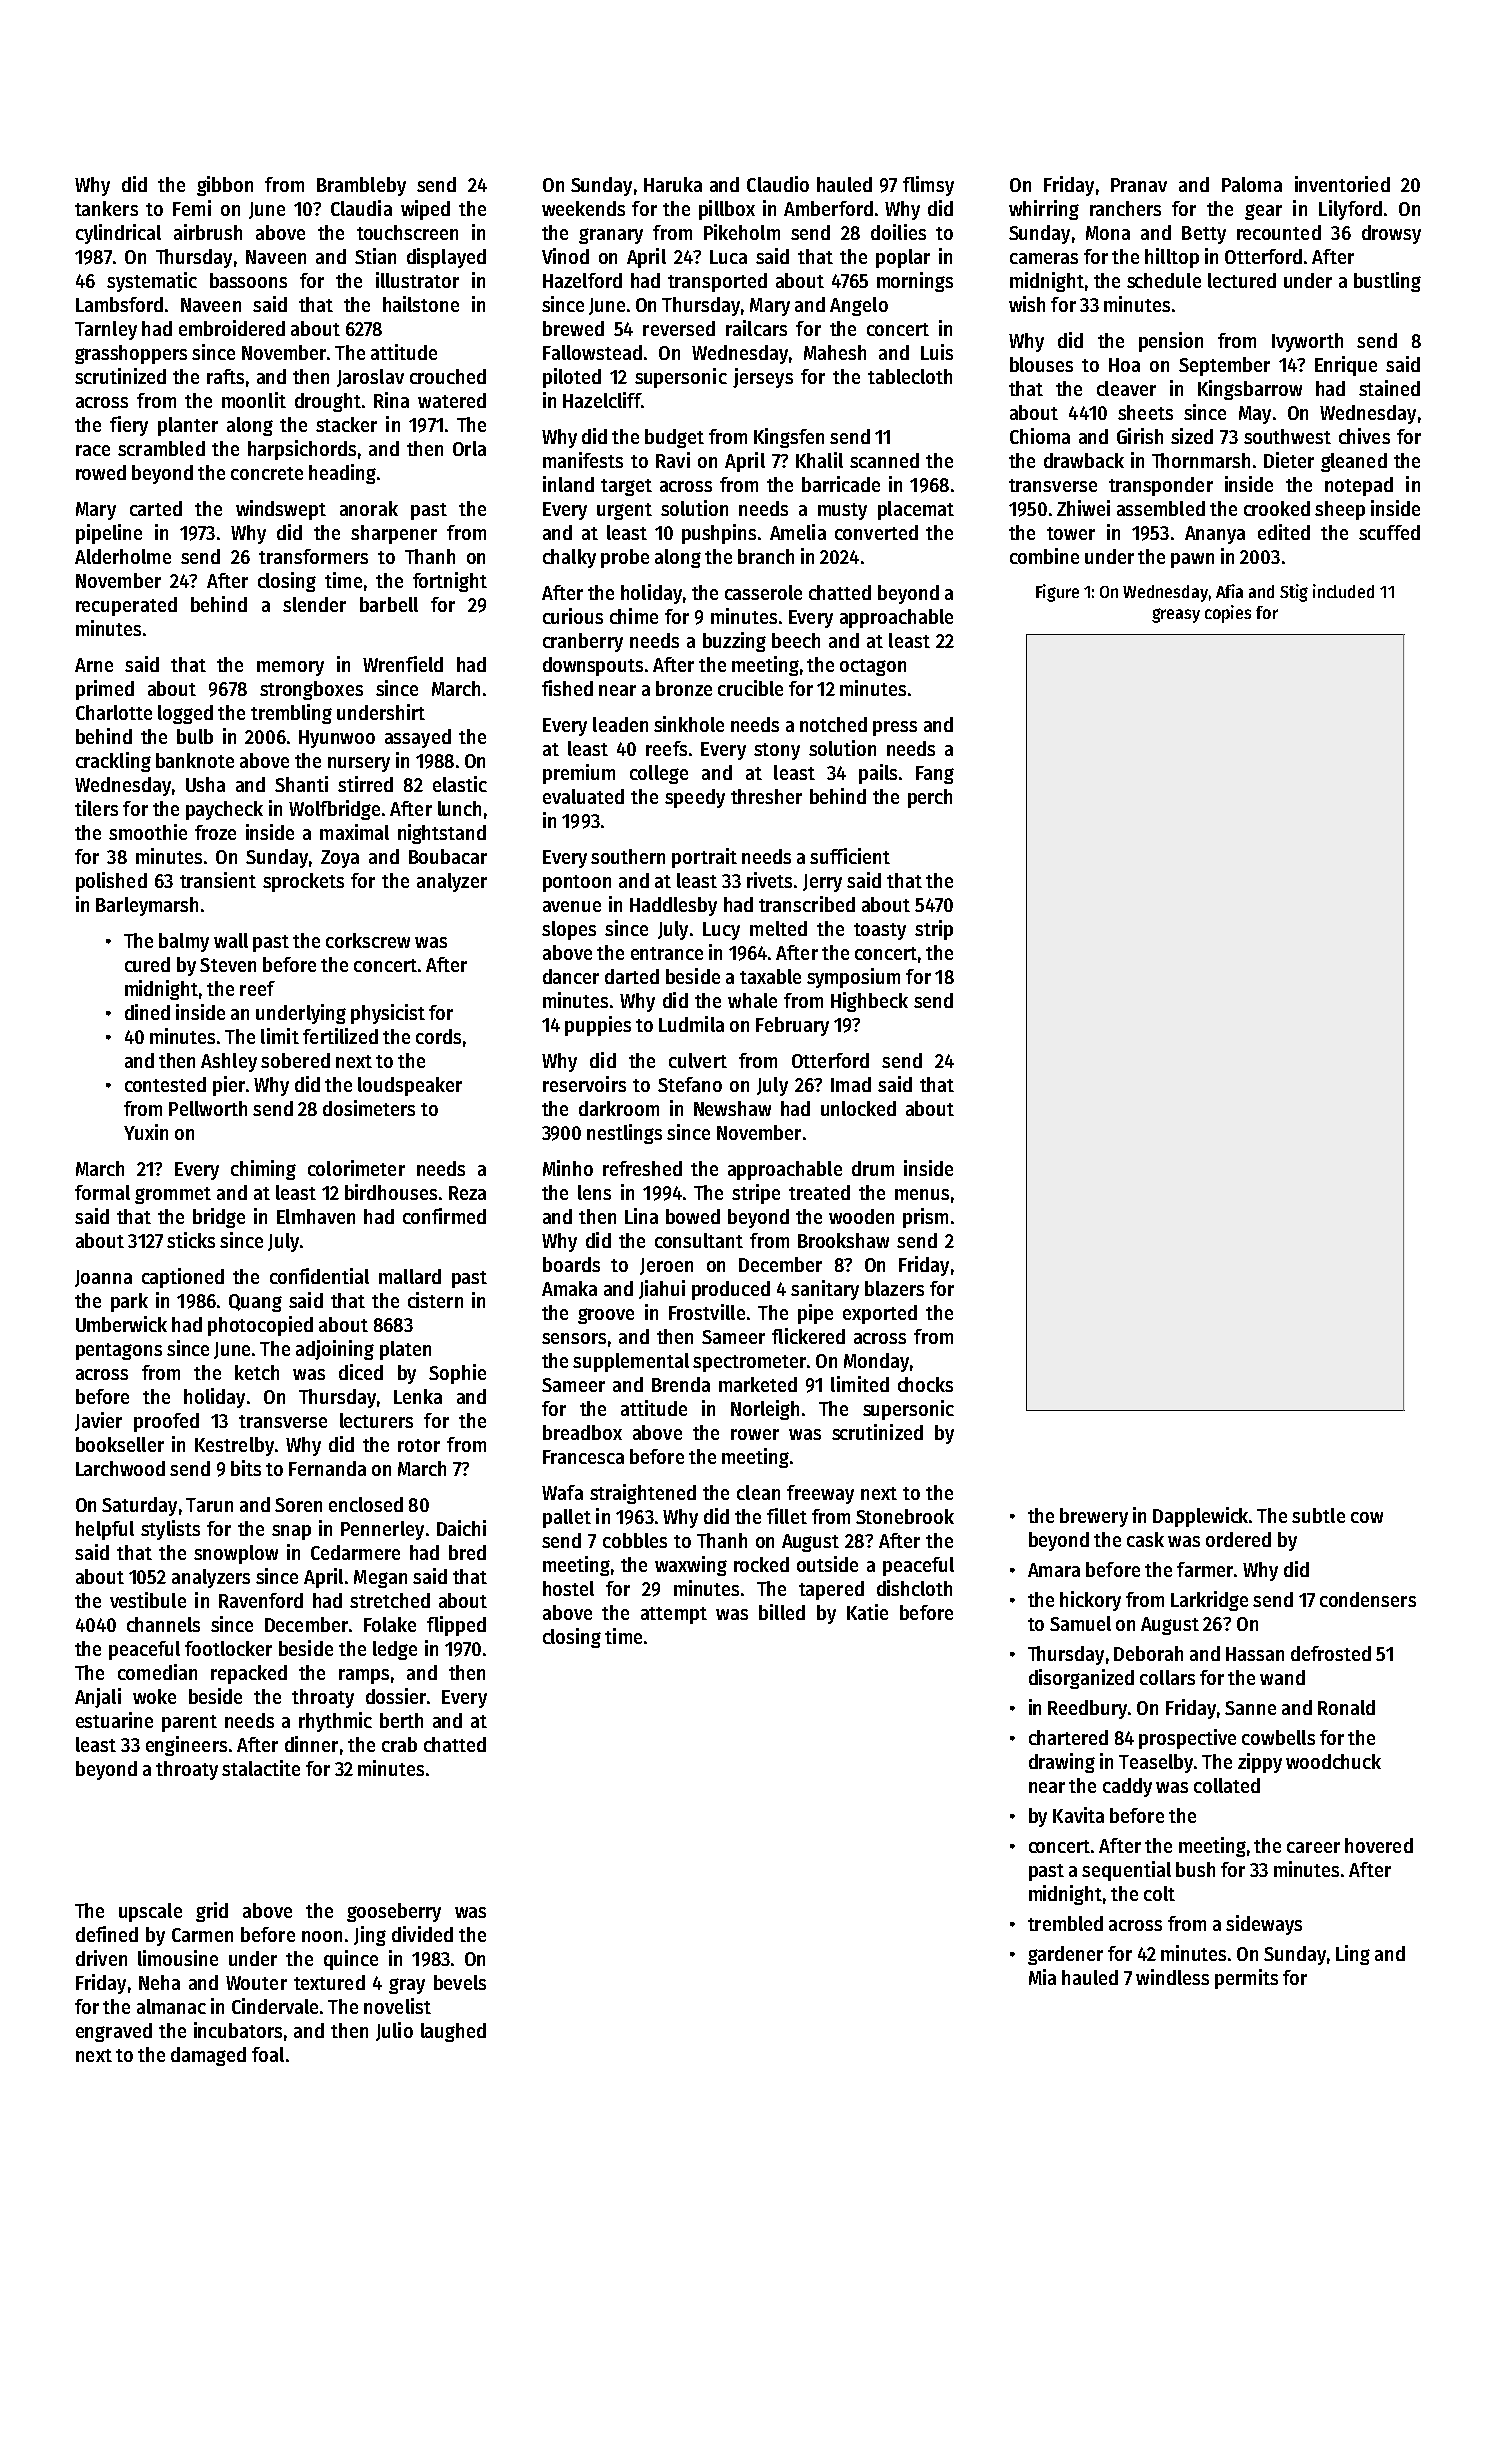  What do you see at coordinates (778, 184) in the screenshot?
I see `Claudio` at bounding box center [778, 184].
